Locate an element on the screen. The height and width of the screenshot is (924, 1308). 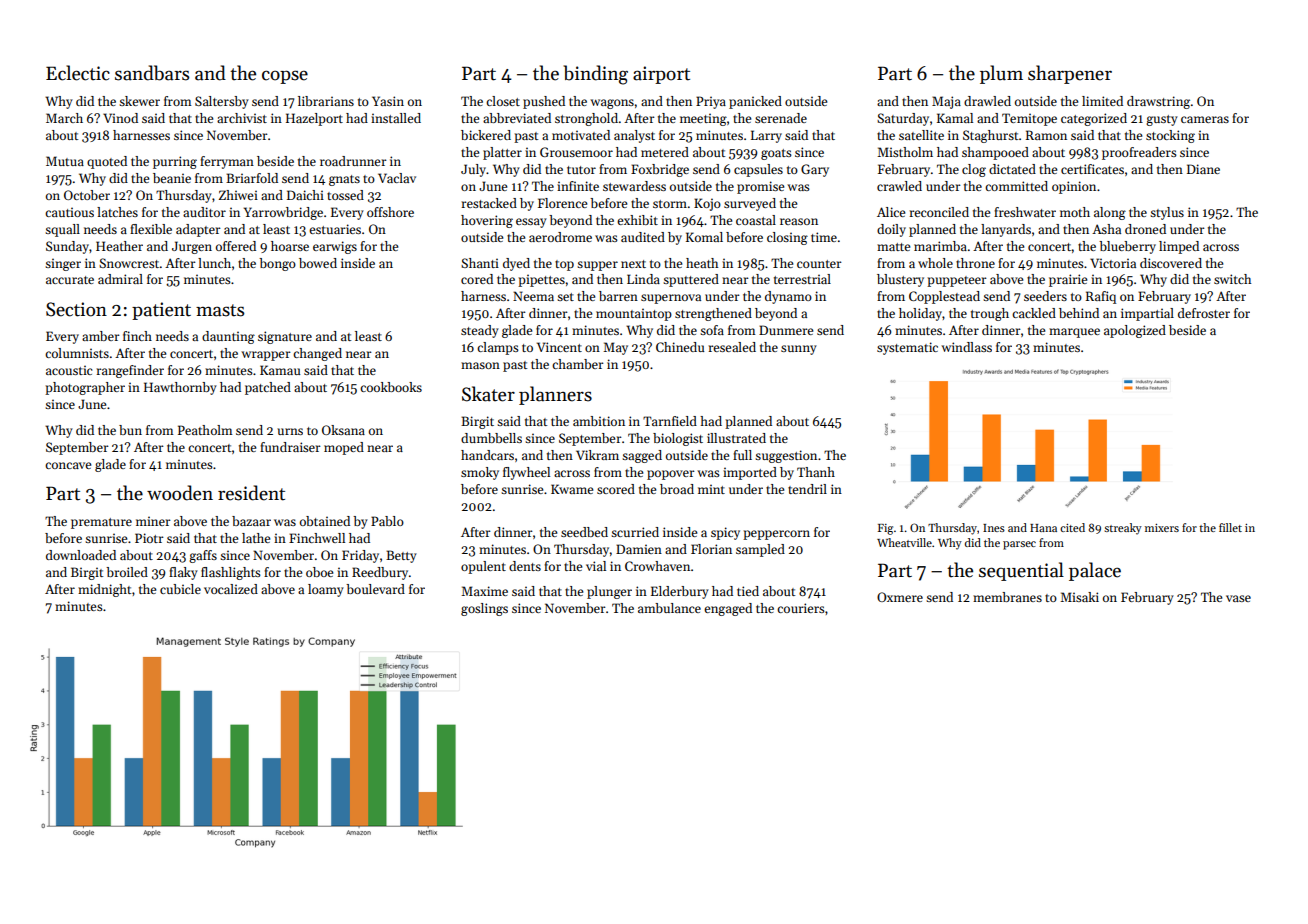
miner is located at coordinates (153, 521).
